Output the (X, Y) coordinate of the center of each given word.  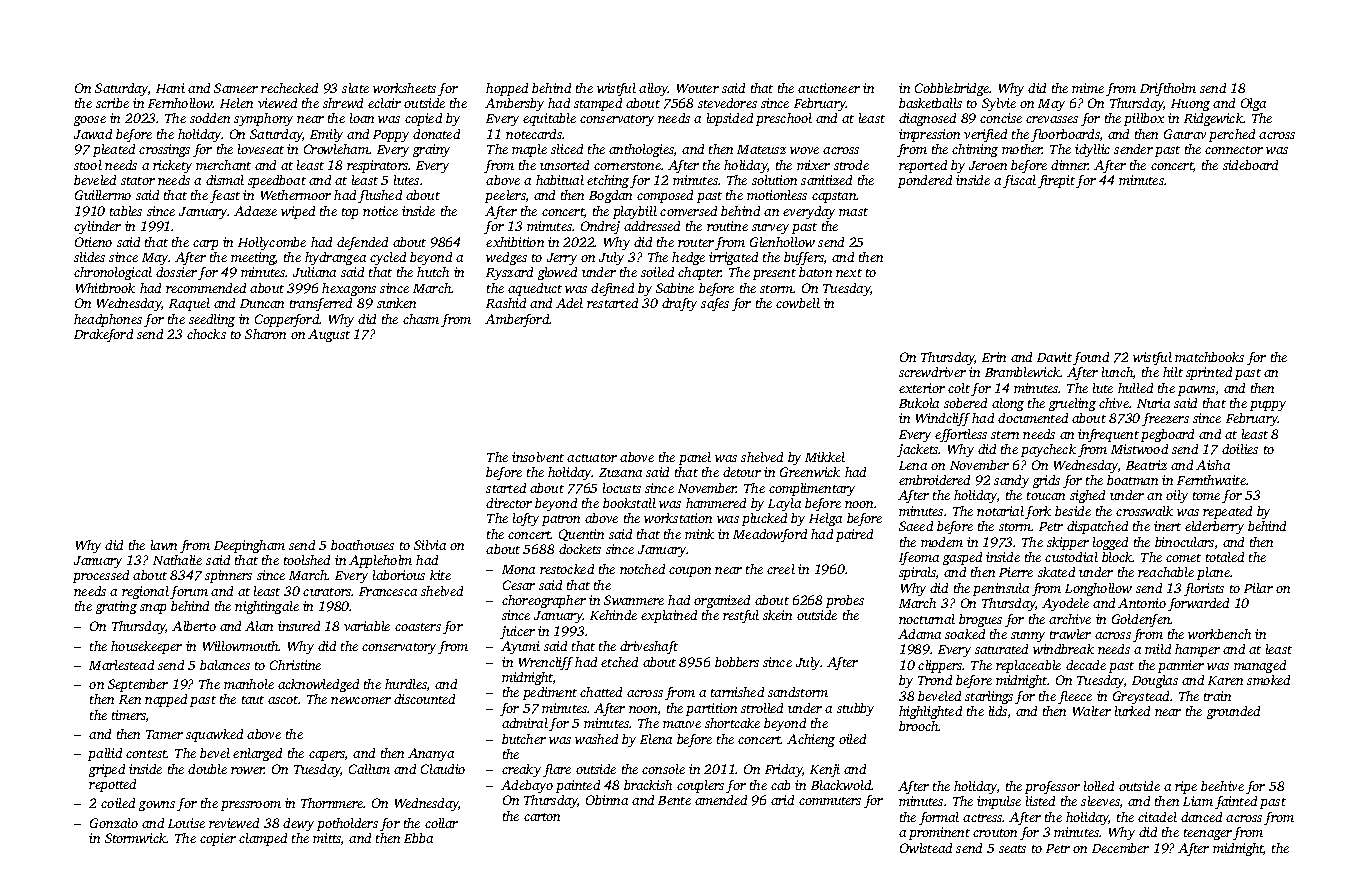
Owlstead (926, 848)
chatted (601, 692)
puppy (1268, 406)
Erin (994, 357)
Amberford (517, 320)
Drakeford (103, 335)
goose (90, 121)
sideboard (1250, 165)
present (774, 274)
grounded (1233, 712)
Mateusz (761, 149)
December (1120, 848)
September (138, 685)
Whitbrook (105, 288)
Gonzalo (114, 823)
